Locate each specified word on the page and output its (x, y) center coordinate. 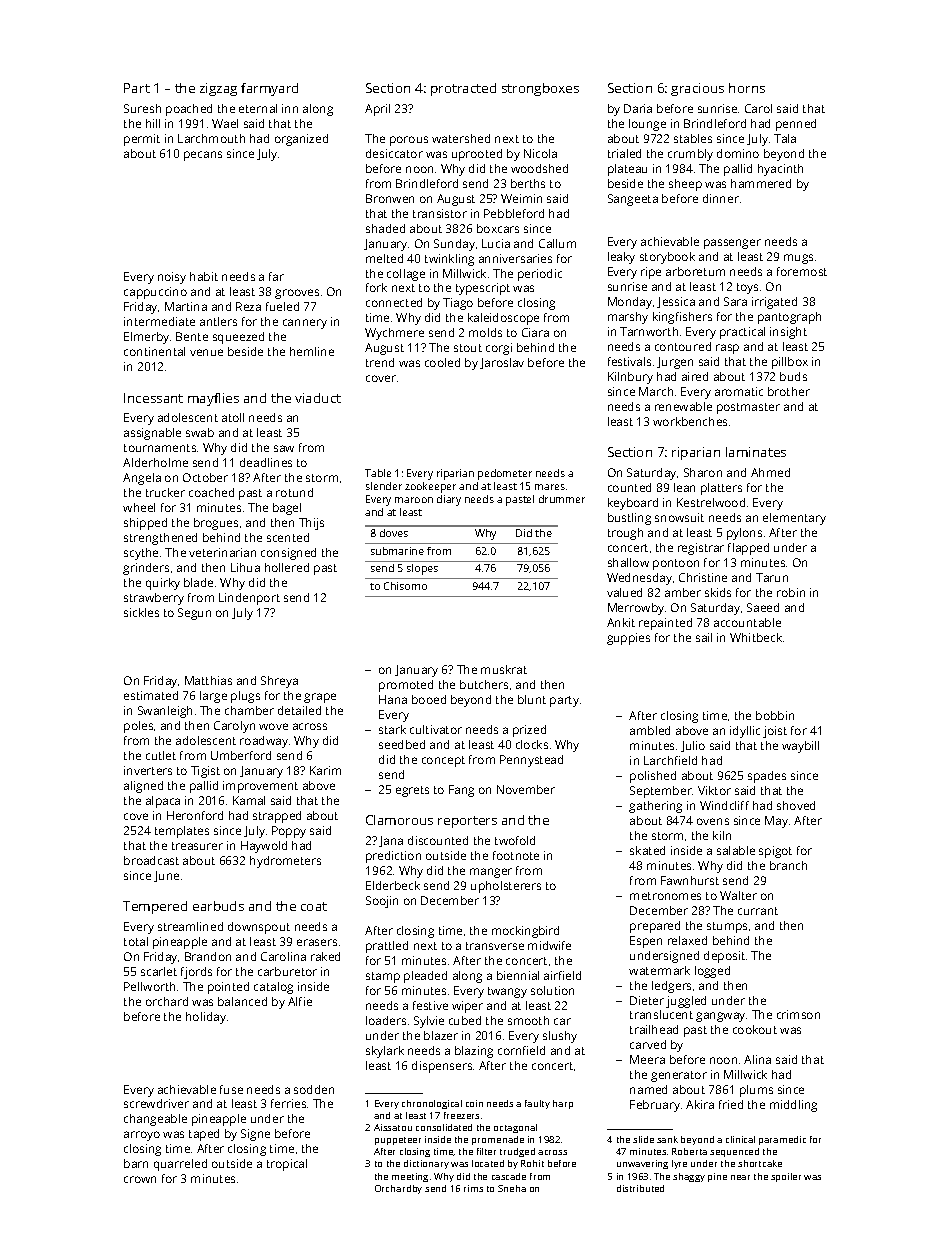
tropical (287, 1165)
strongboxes (540, 89)
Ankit (621, 622)
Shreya (279, 682)
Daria (638, 108)
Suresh (142, 108)
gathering (655, 807)
